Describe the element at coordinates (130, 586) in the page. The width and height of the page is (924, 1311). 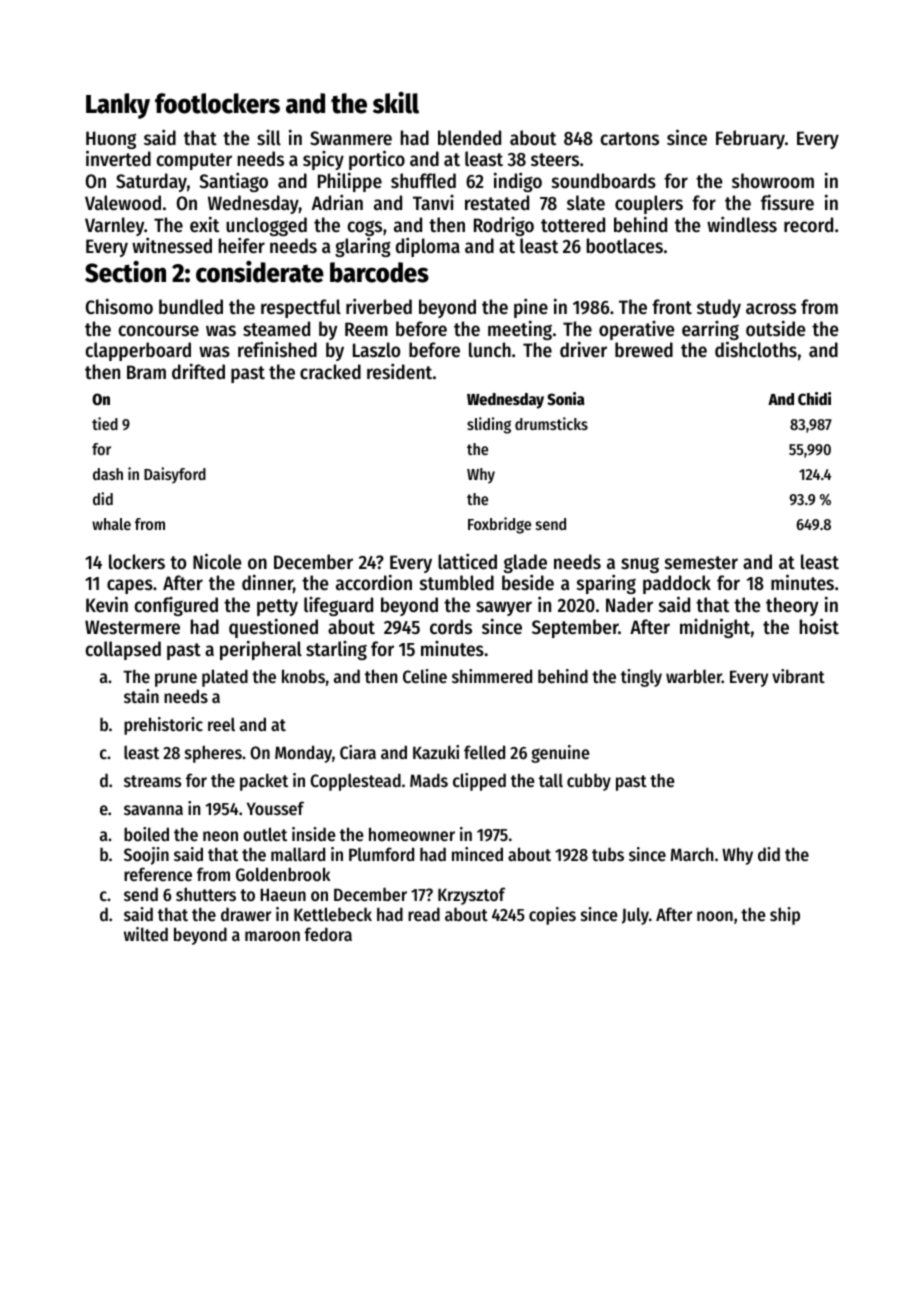
I see `capes` at that location.
